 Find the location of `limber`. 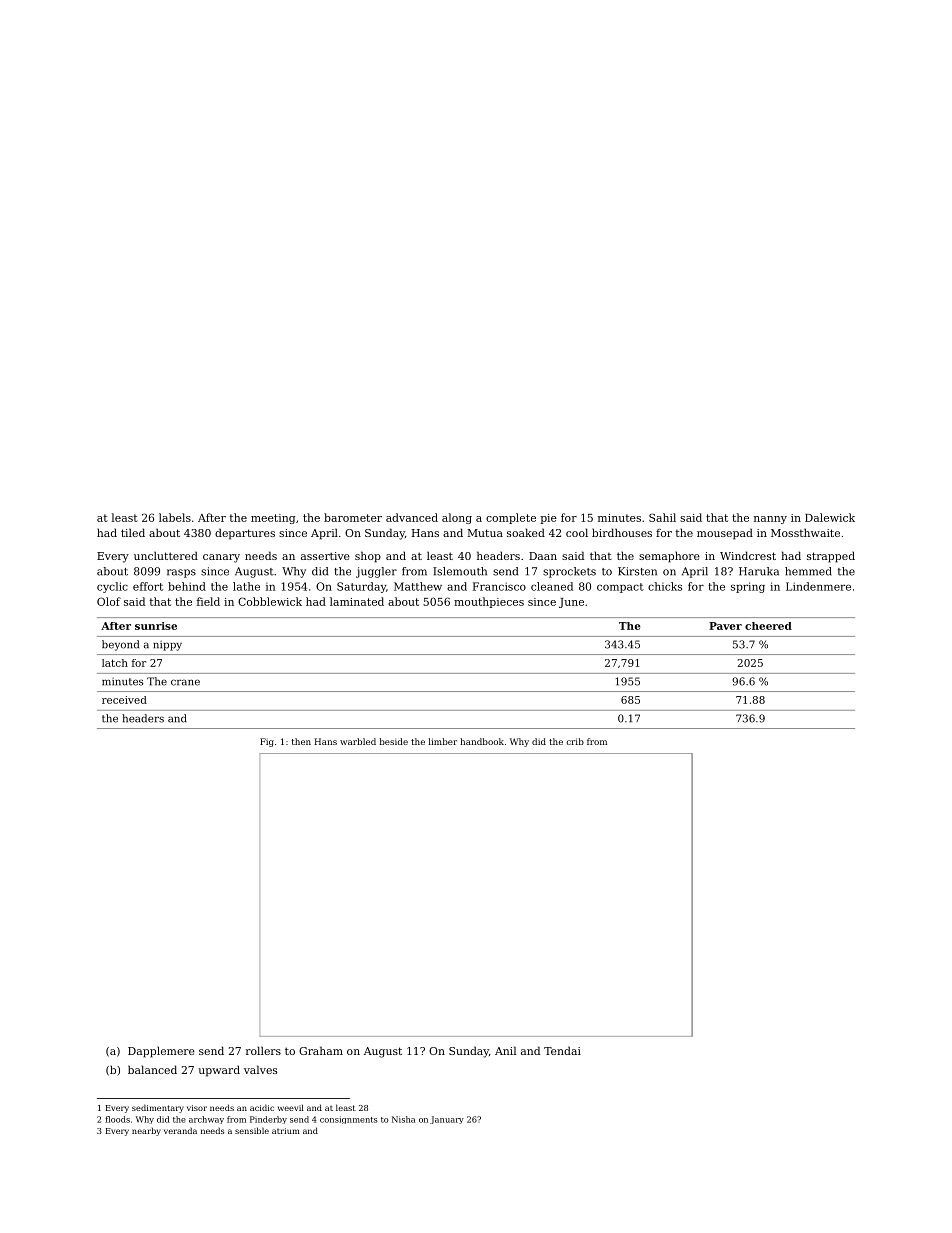

limber is located at coordinates (443, 741).
